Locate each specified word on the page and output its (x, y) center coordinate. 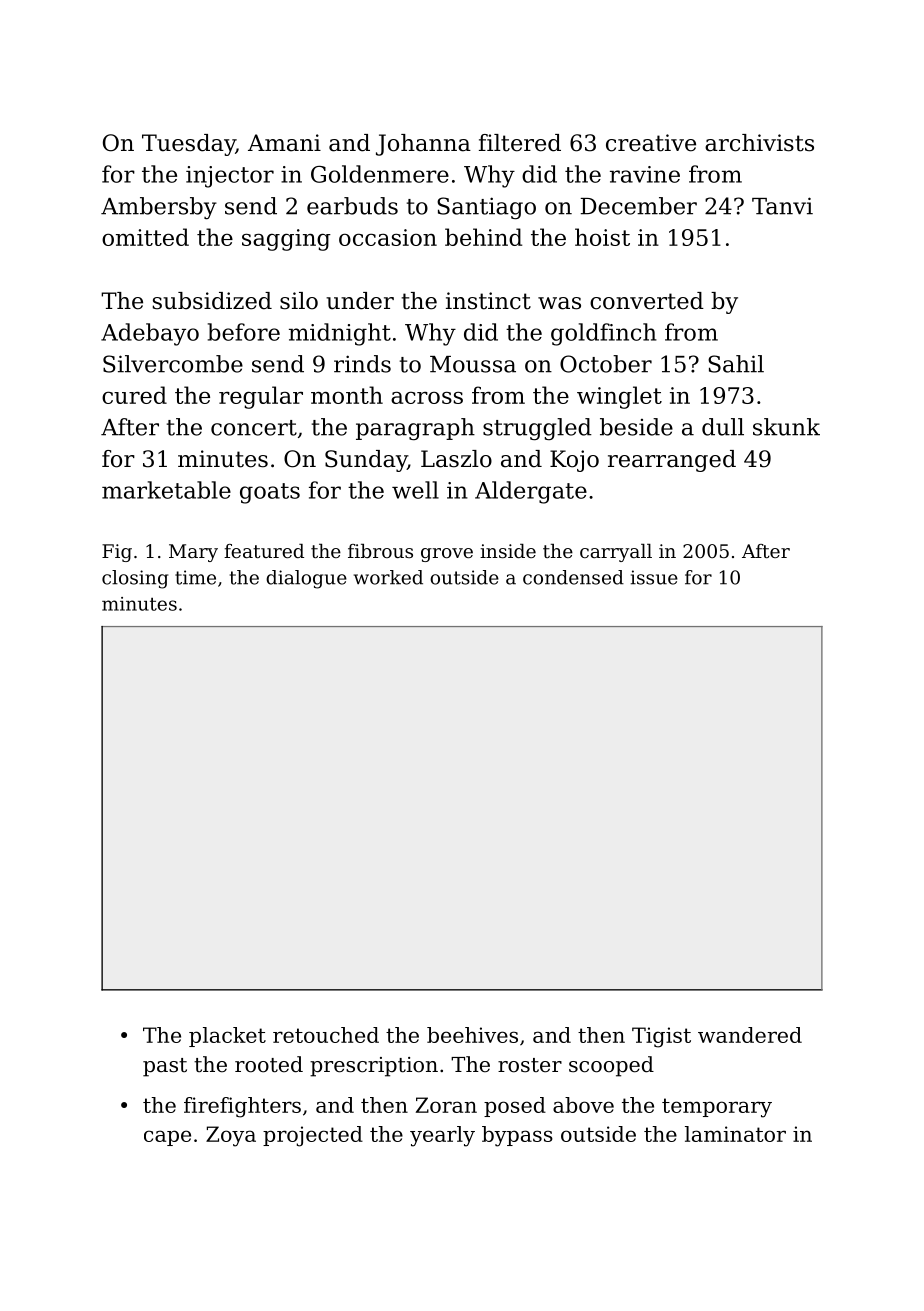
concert (254, 428)
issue (654, 577)
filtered (520, 143)
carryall (616, 553)
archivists (759, 143)
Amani (284, 143)
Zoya (231, 1136)
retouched (326, 1035)
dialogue (306, 579)
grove (447, 555)
